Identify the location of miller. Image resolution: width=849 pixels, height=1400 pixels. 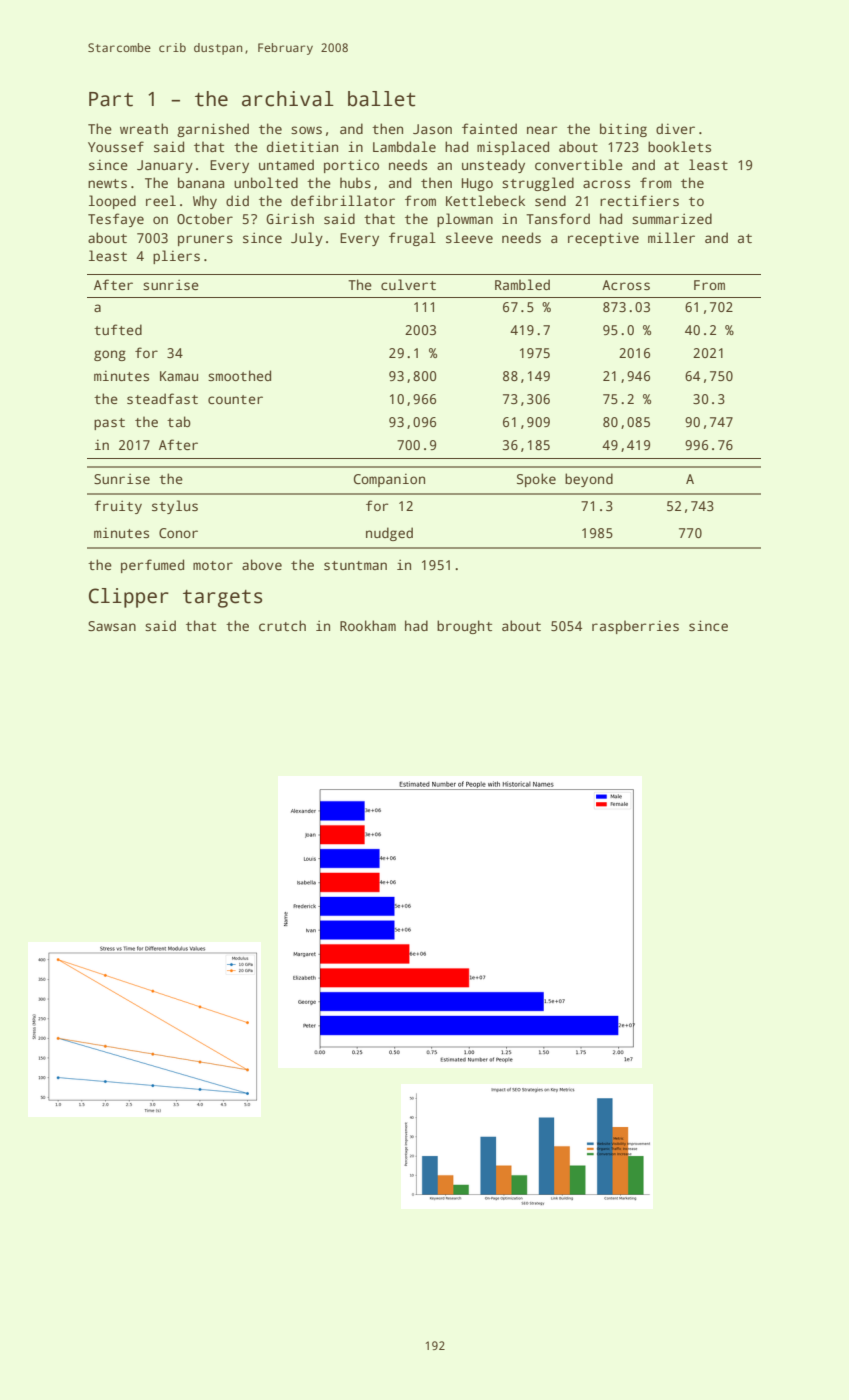
(671, 237).
